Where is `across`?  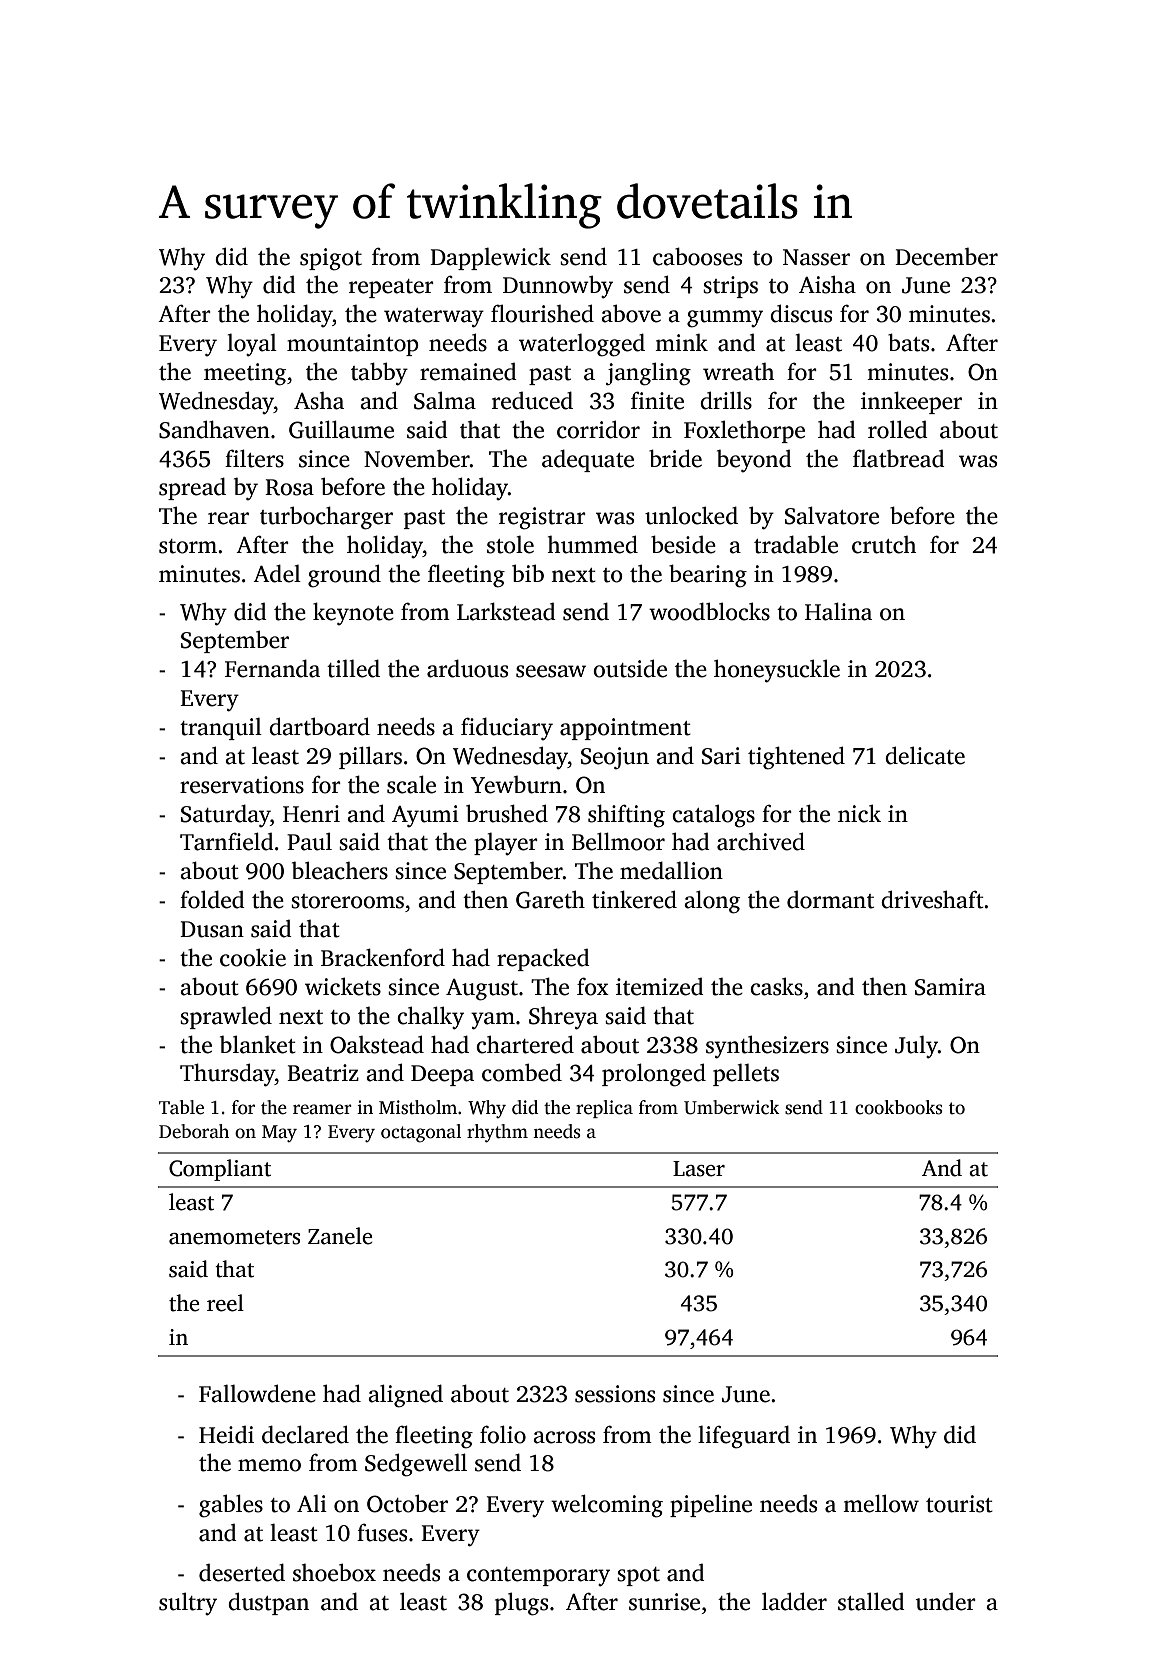 across is located at coordinates (564, 1437).
